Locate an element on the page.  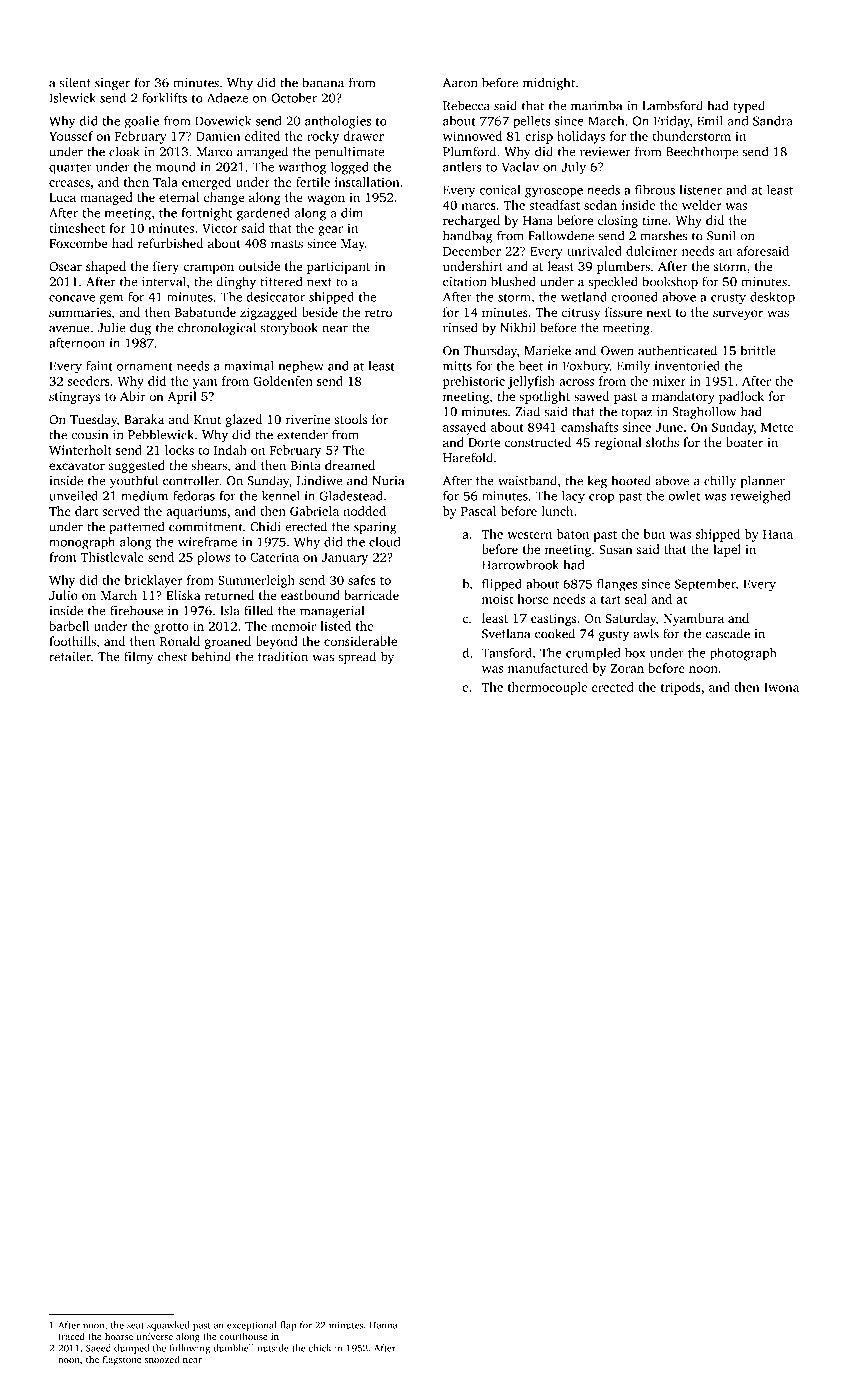
typed is located at coordinates (749, 106).
